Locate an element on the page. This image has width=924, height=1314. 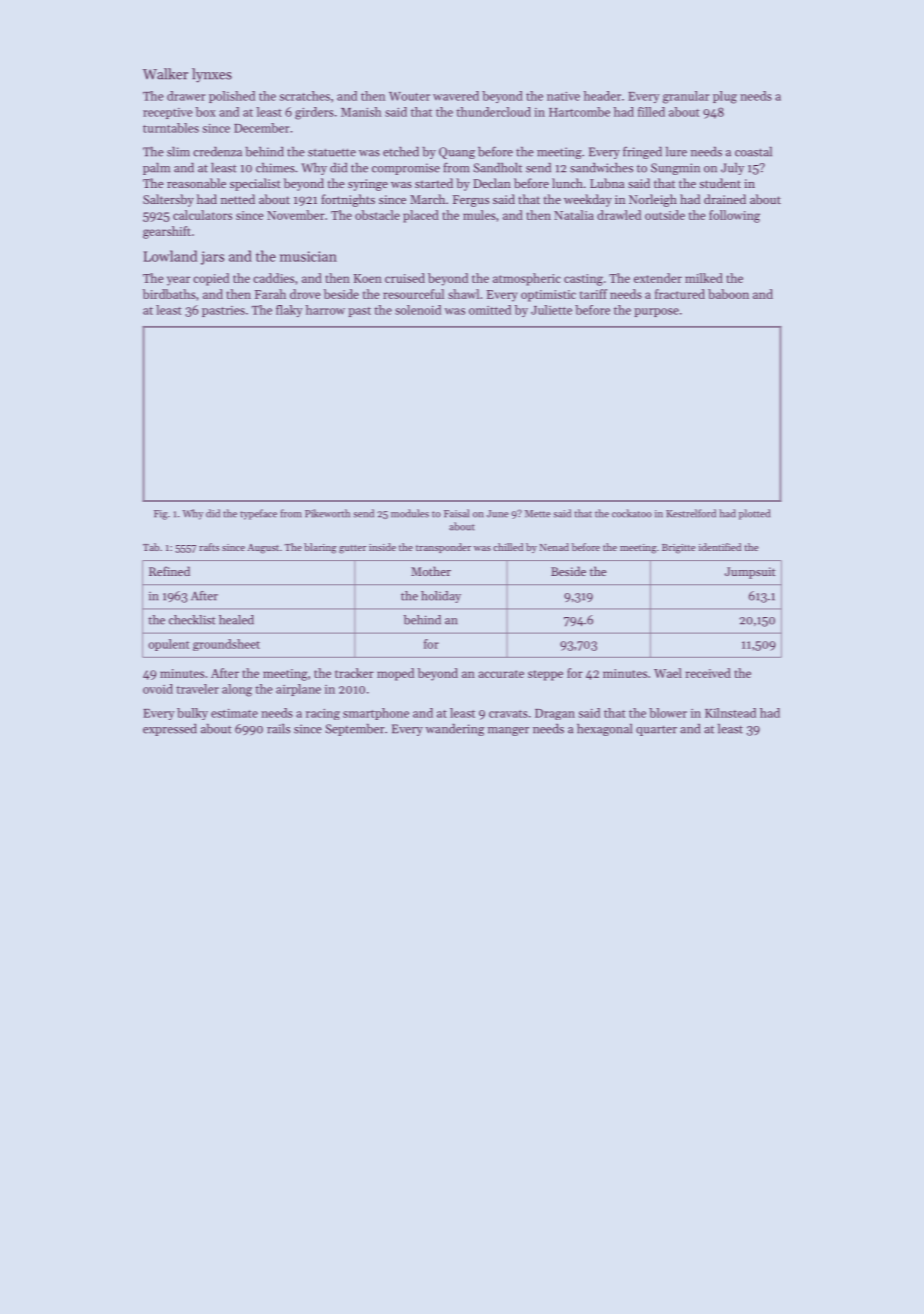
harrow is located at coordinates (325, 310).
